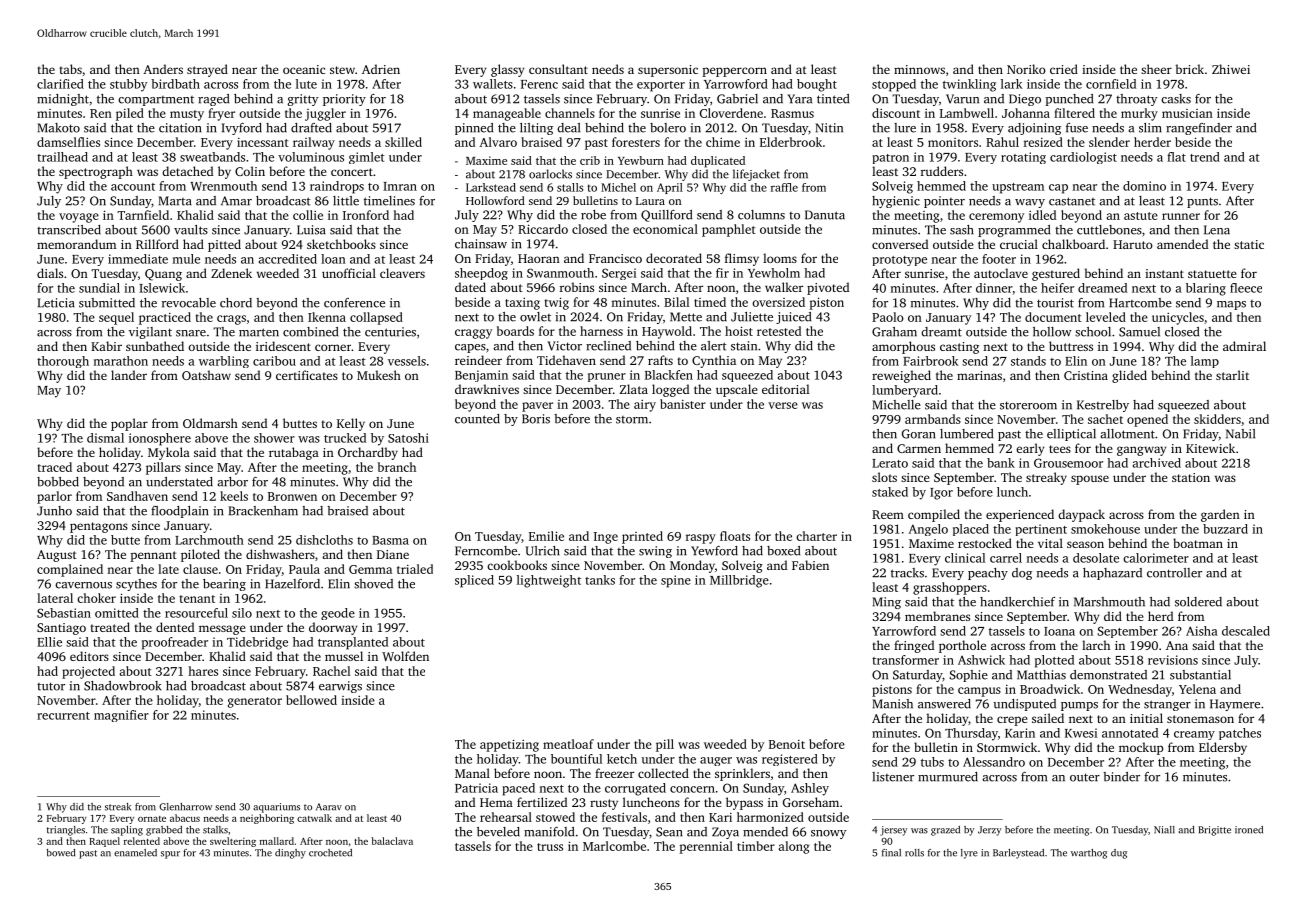 The image size is (1308, 924). I want to click on concern, so click(692, 789).
